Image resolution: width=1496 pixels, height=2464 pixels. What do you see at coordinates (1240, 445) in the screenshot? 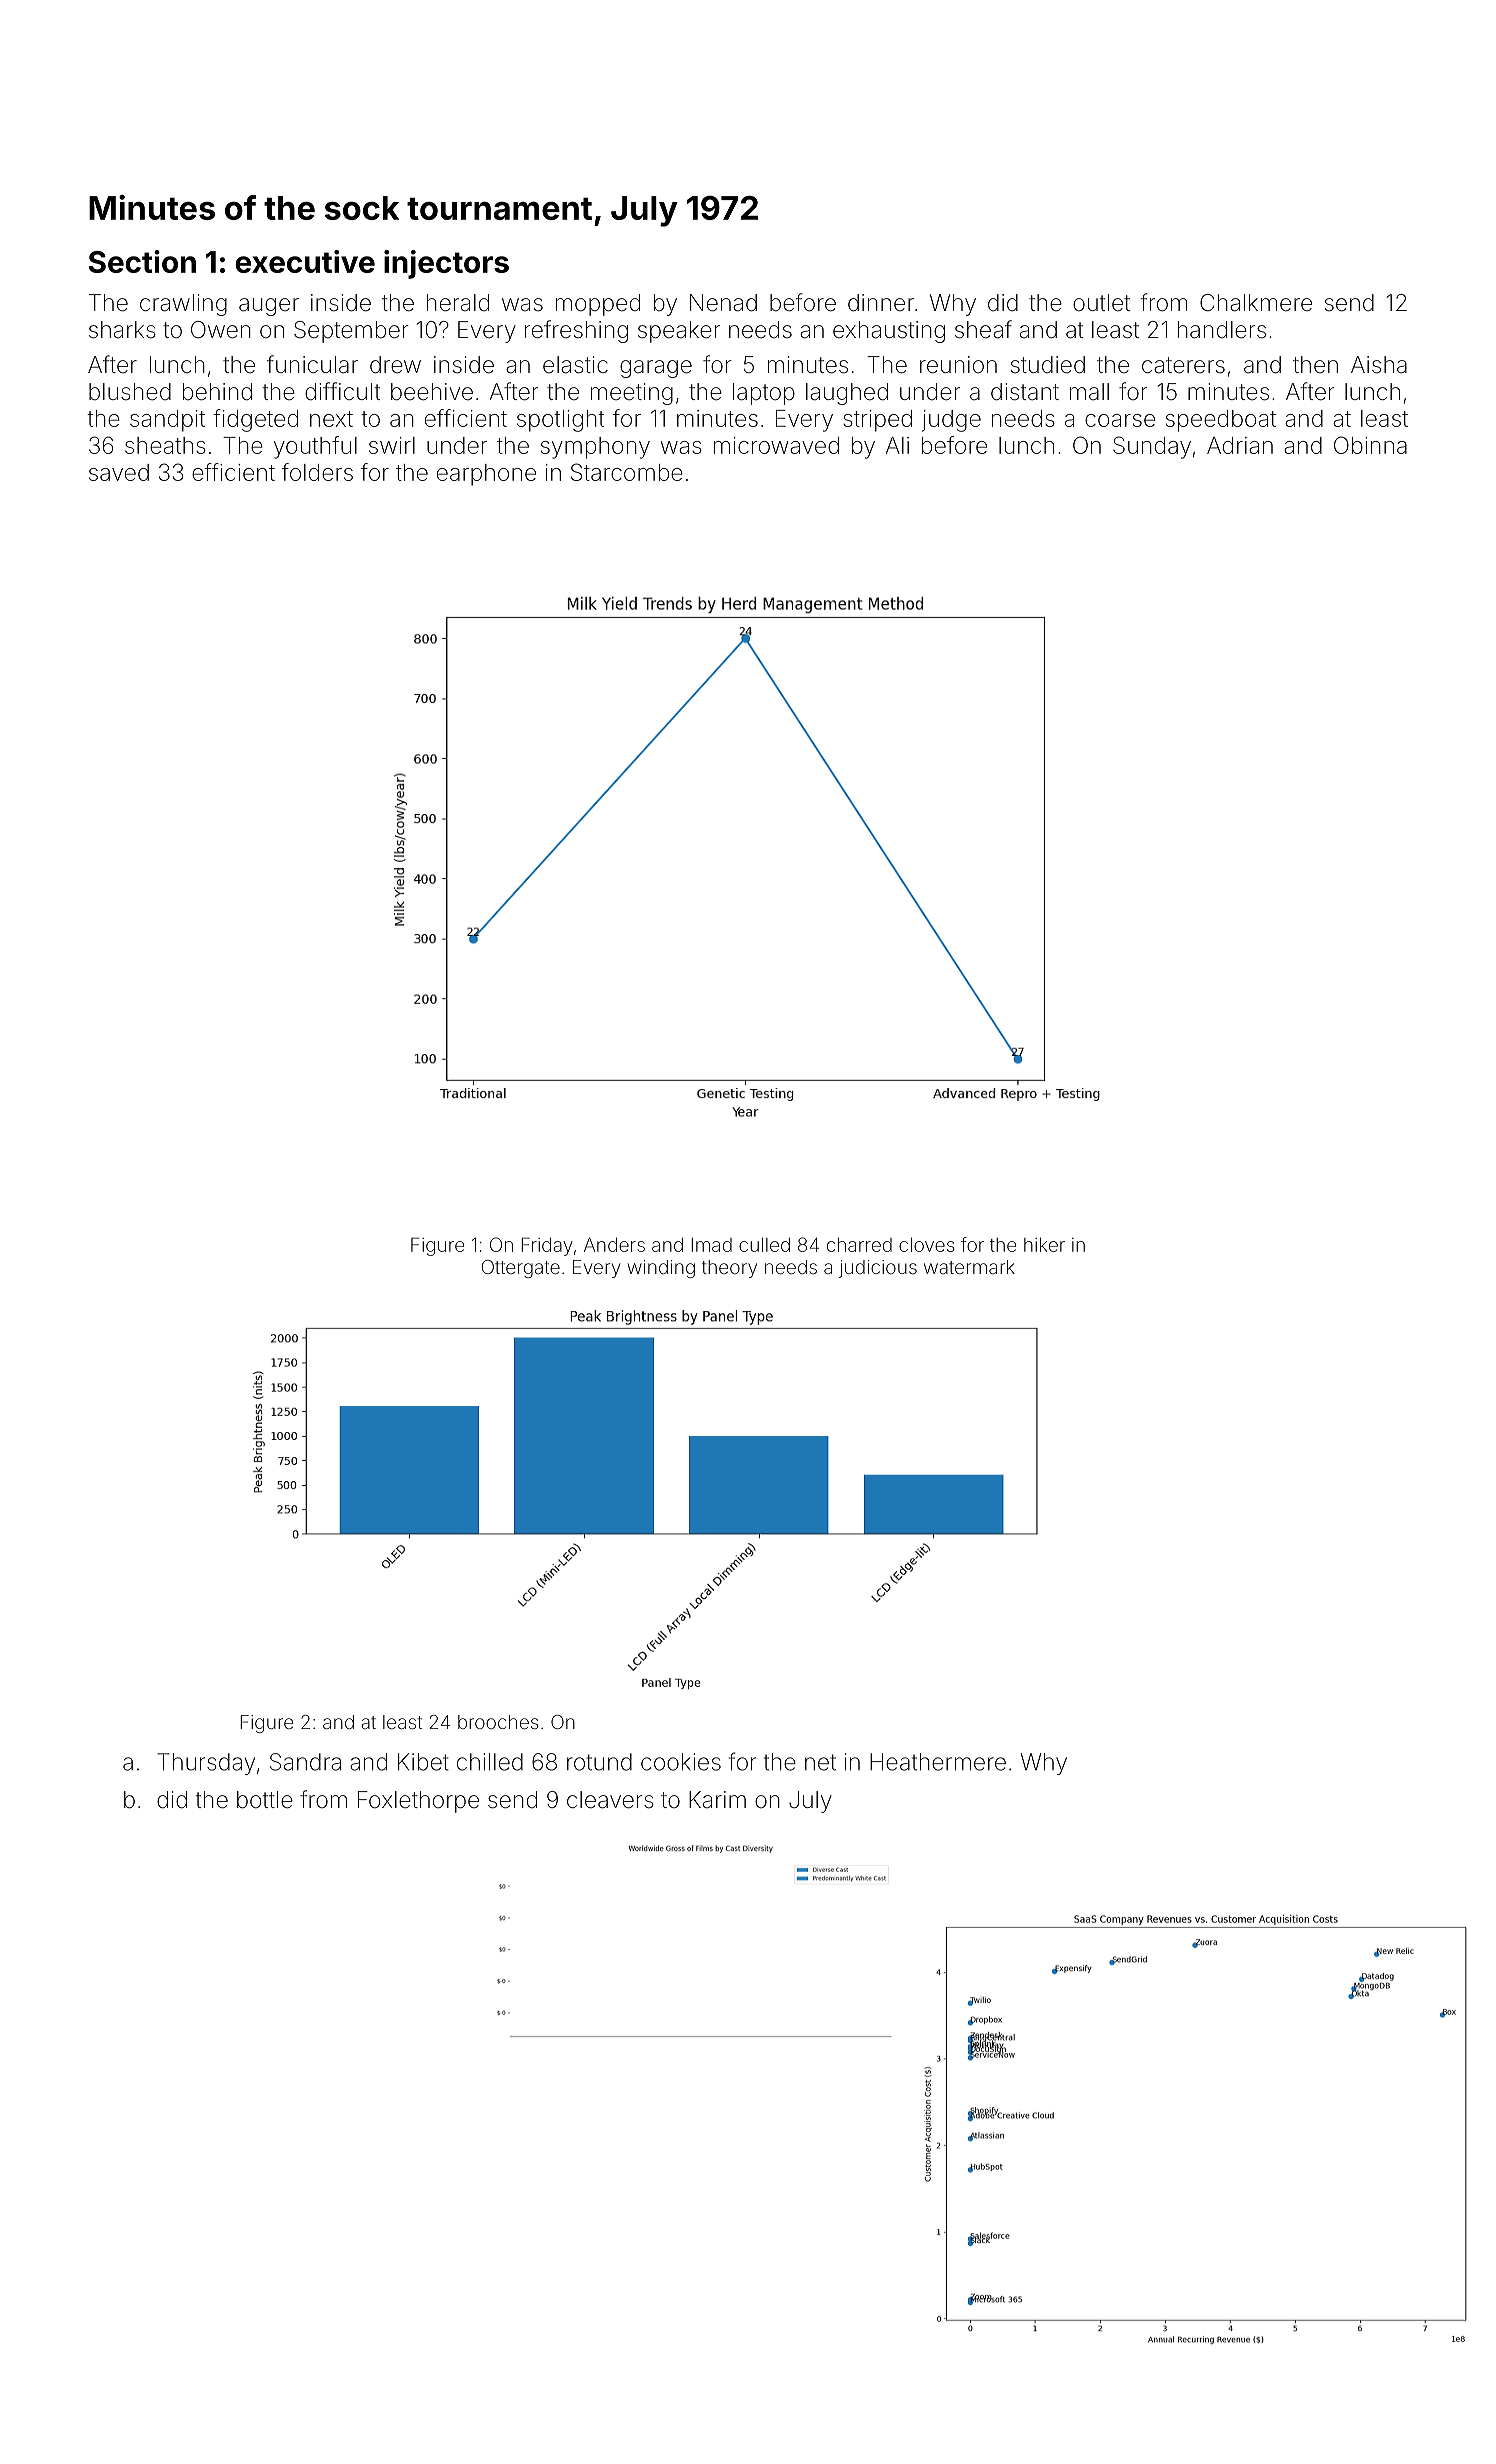
I see `Adrian` at bounding box center [1240, 445].
